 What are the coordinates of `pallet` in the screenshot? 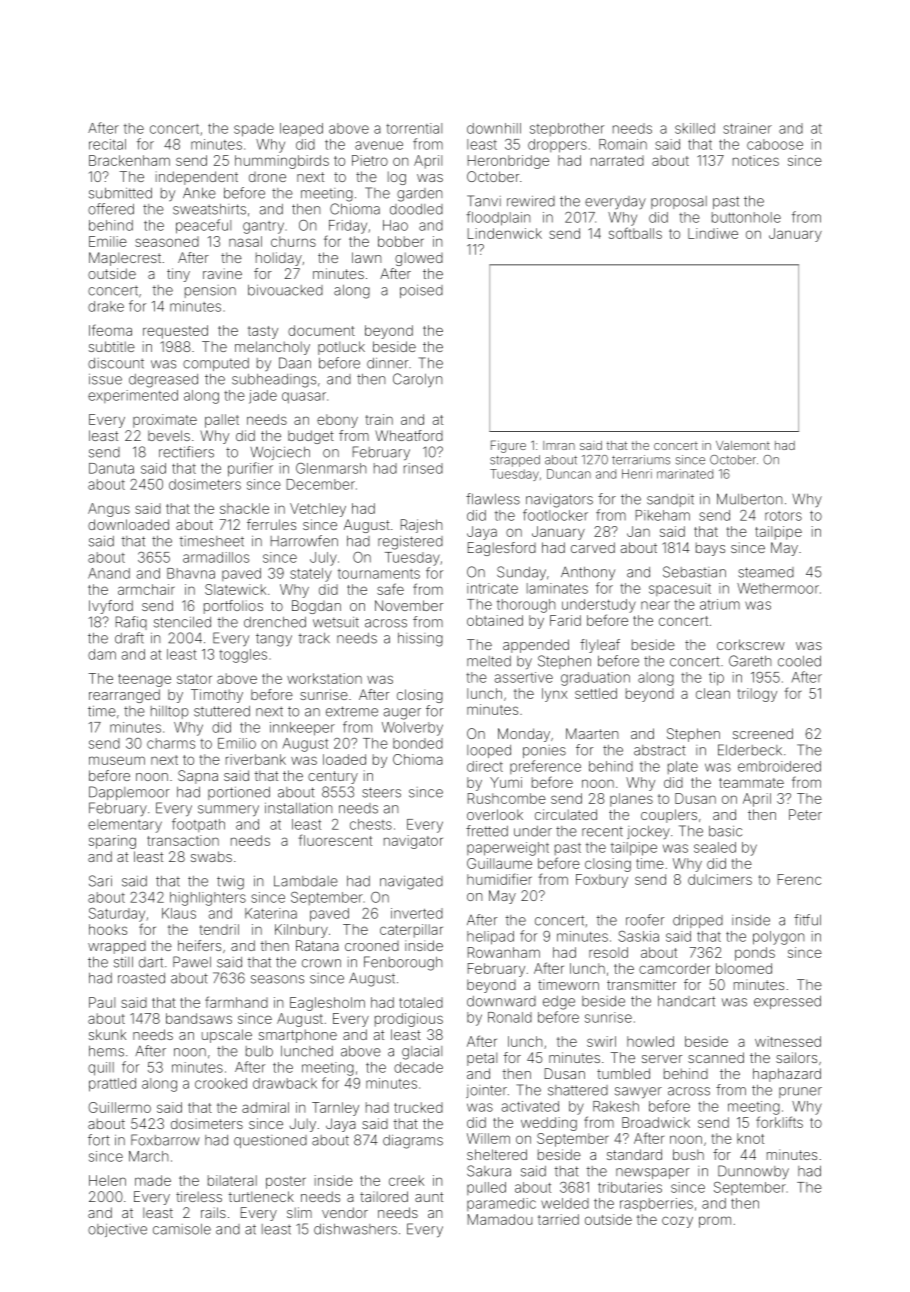 It's located at (222, 421).
